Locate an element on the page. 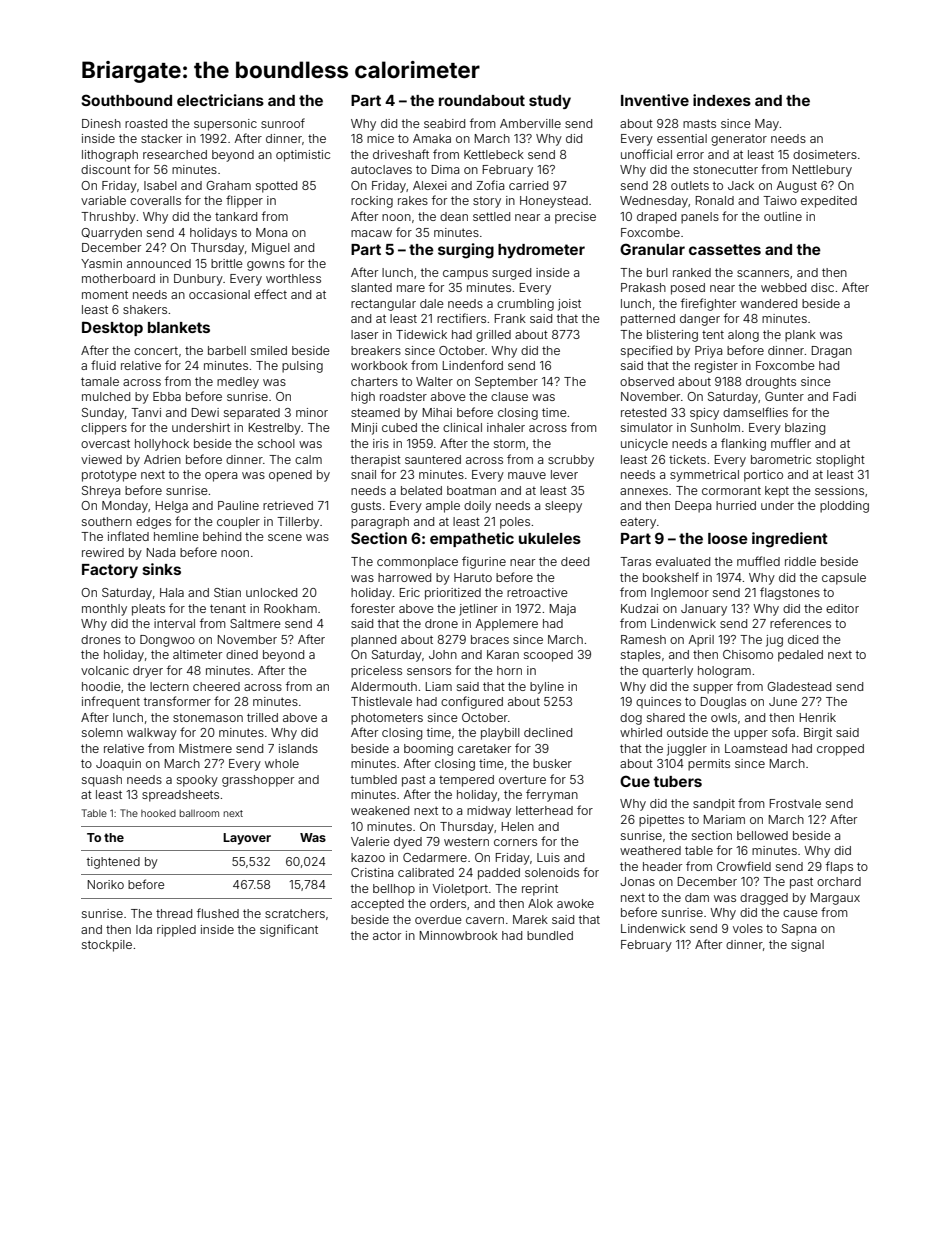 The width and height of the document is (952, 1233). mauve is located at coordinates (527, 475).
